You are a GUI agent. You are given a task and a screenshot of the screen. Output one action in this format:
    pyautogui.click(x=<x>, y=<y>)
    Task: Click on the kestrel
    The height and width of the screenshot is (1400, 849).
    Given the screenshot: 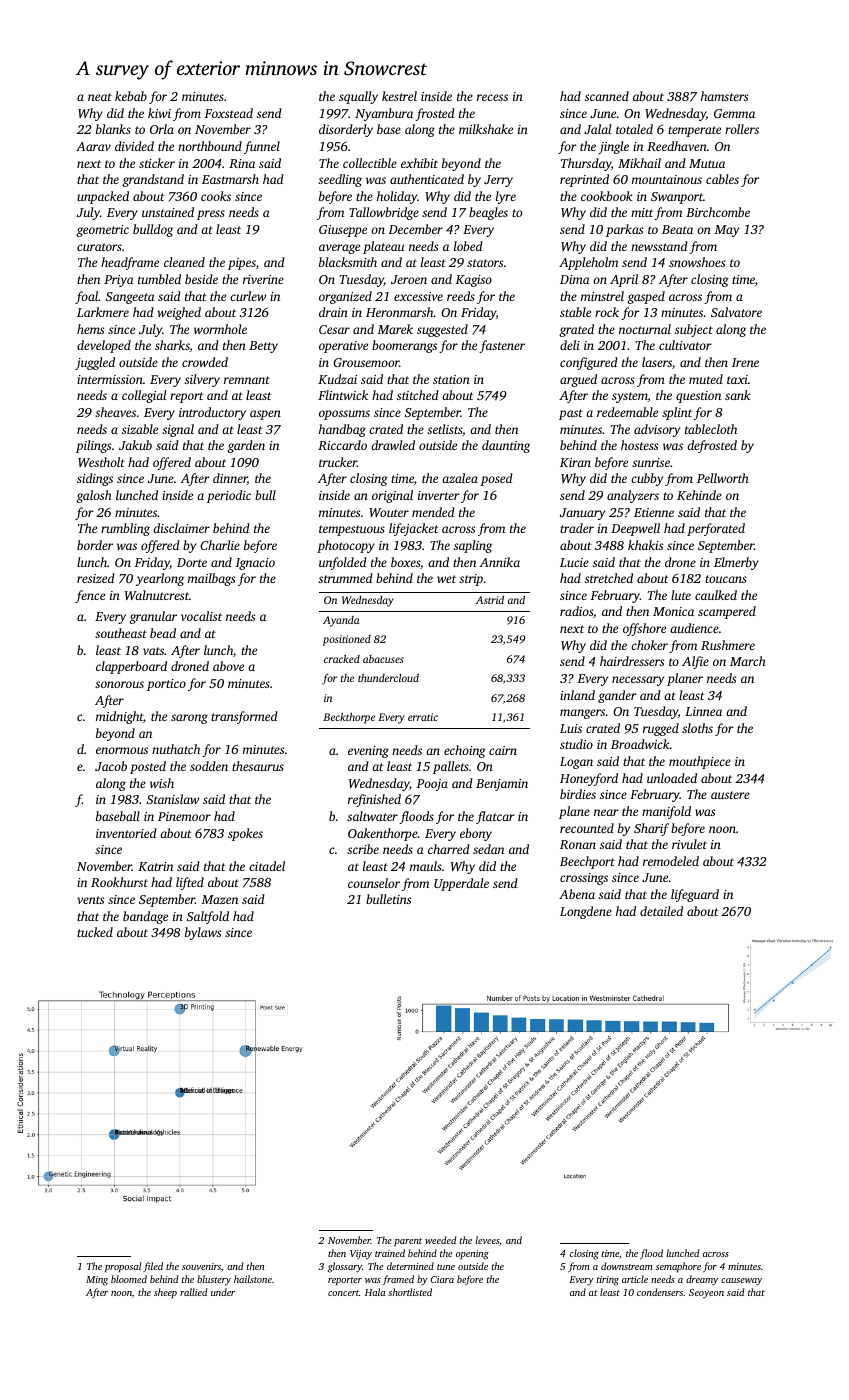 What is the action you would take?
    pyautogui.click(x=399, y=96)
